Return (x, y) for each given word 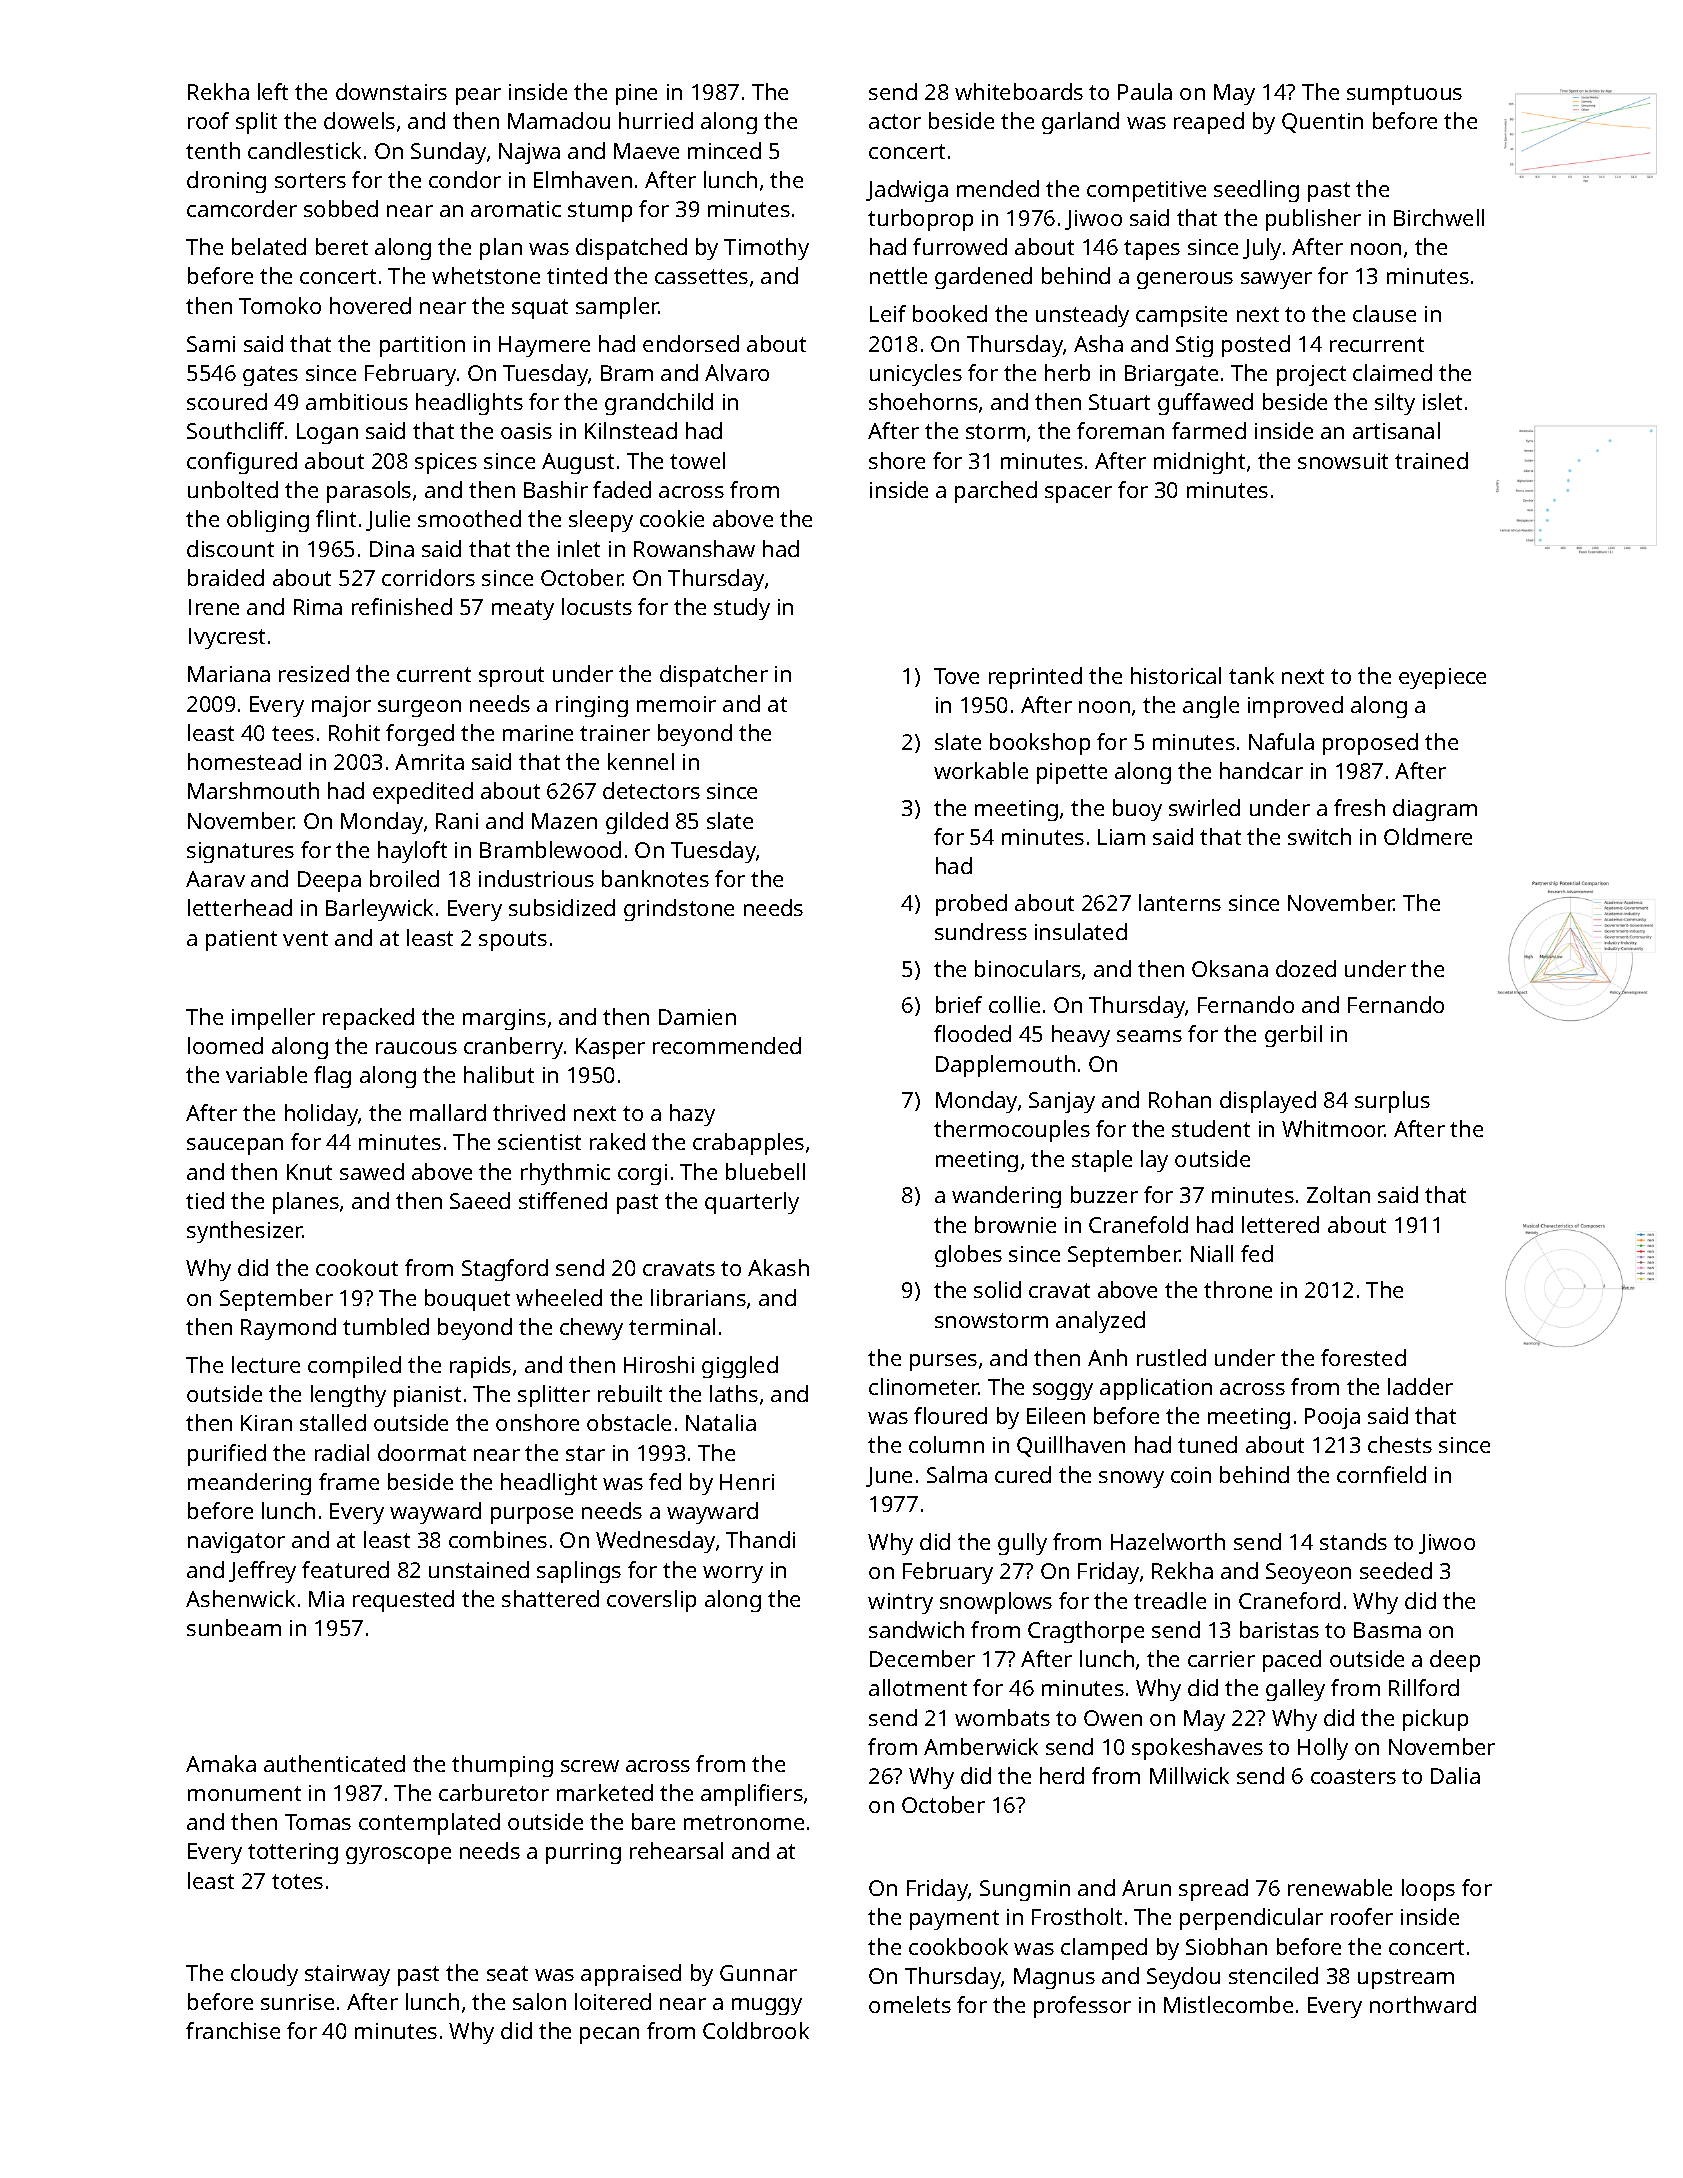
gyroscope (398, 1855)
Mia (326, 1599)
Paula (1145, 91)
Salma (957, 1474)
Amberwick (981, 1746)
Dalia (1455, 1775)
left (273, 91)
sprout (511, 677)
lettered (1280, 1224)
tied (205, 1200)
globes (968, 1256)
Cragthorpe (1086, 1632)
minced (724, 150)
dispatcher (714, 676)
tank (1251, 675)
